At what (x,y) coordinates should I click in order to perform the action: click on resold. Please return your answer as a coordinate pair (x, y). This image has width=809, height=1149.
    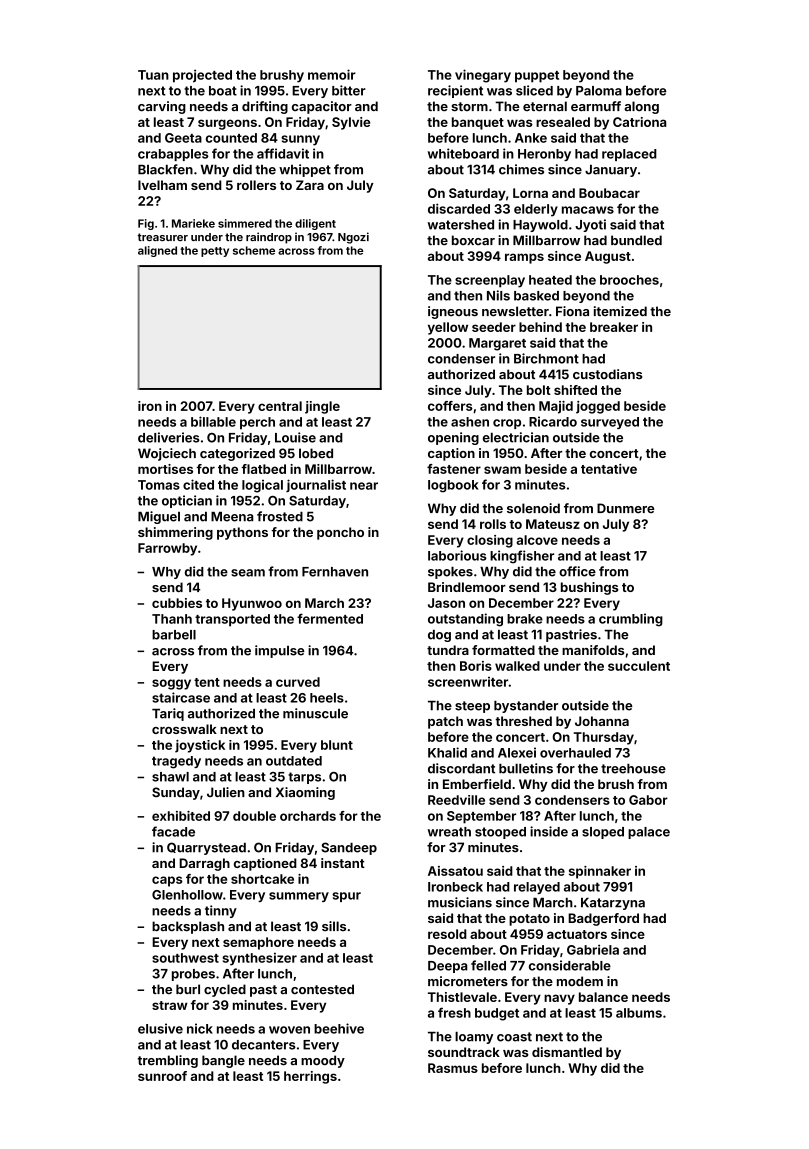
    Looking at the image, I should click on (447, 934).
